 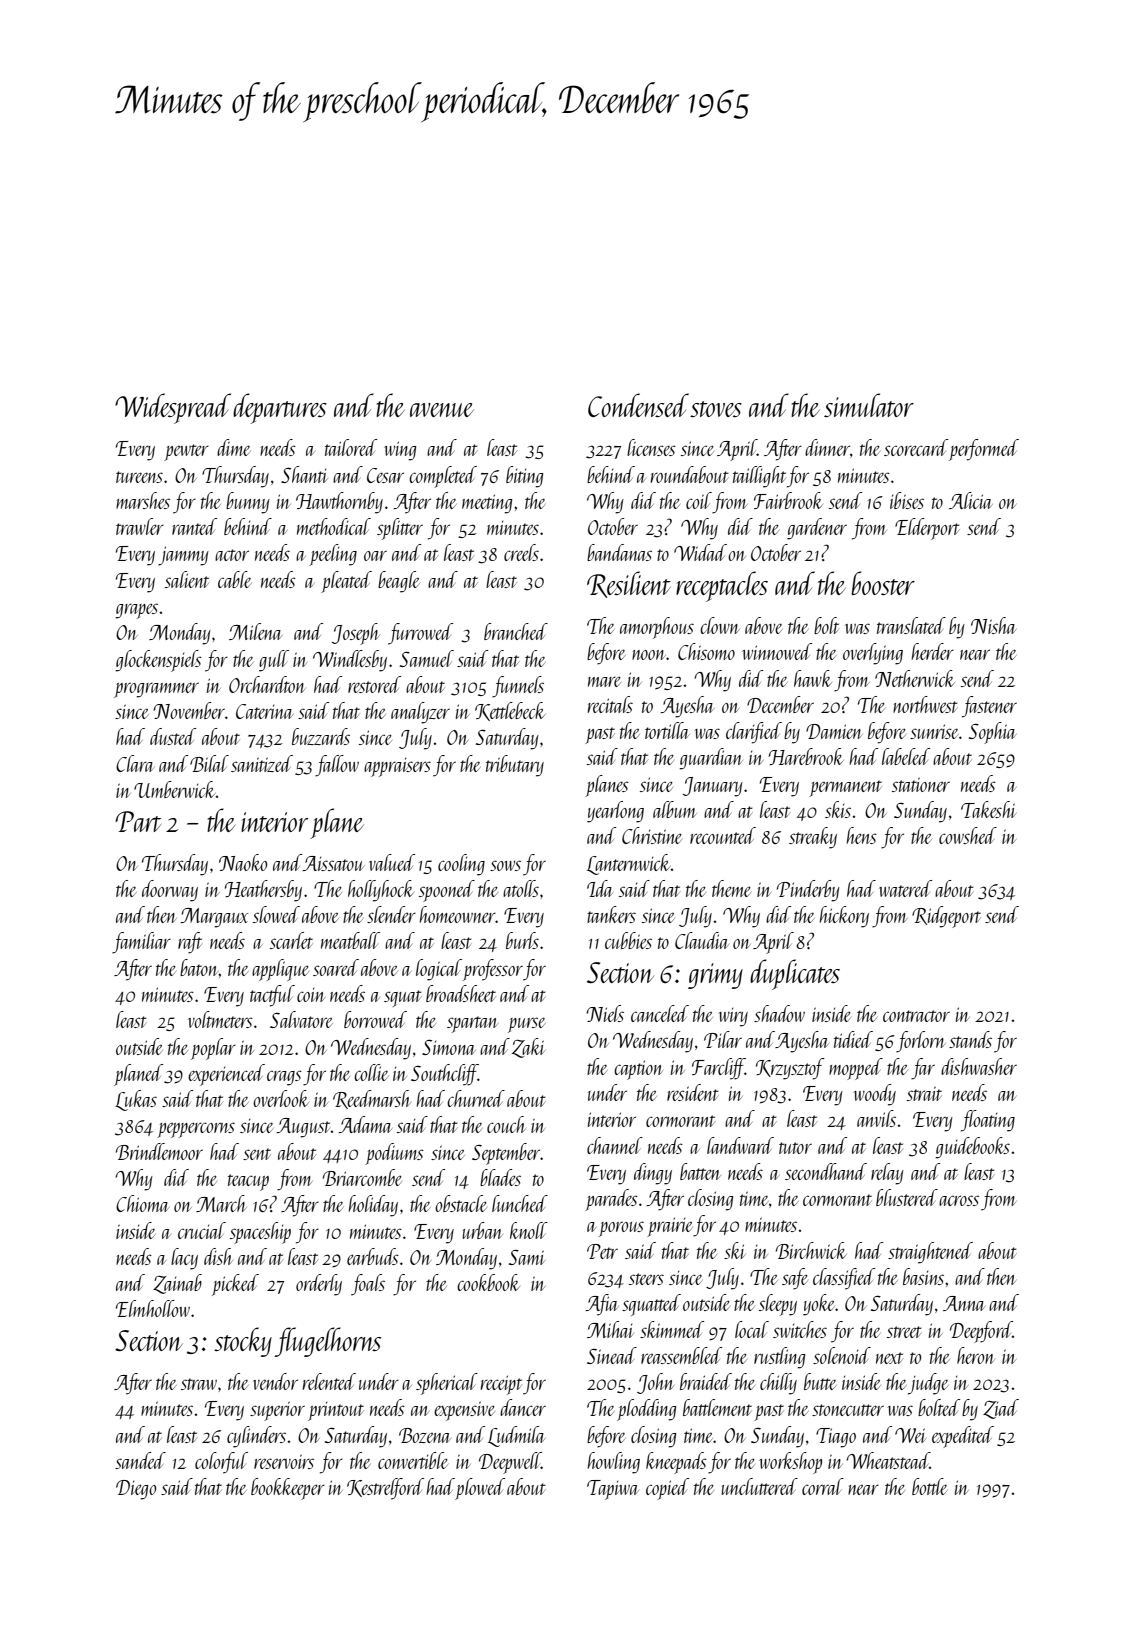 I want to click on orderly, so click(x=319, y=1285).
